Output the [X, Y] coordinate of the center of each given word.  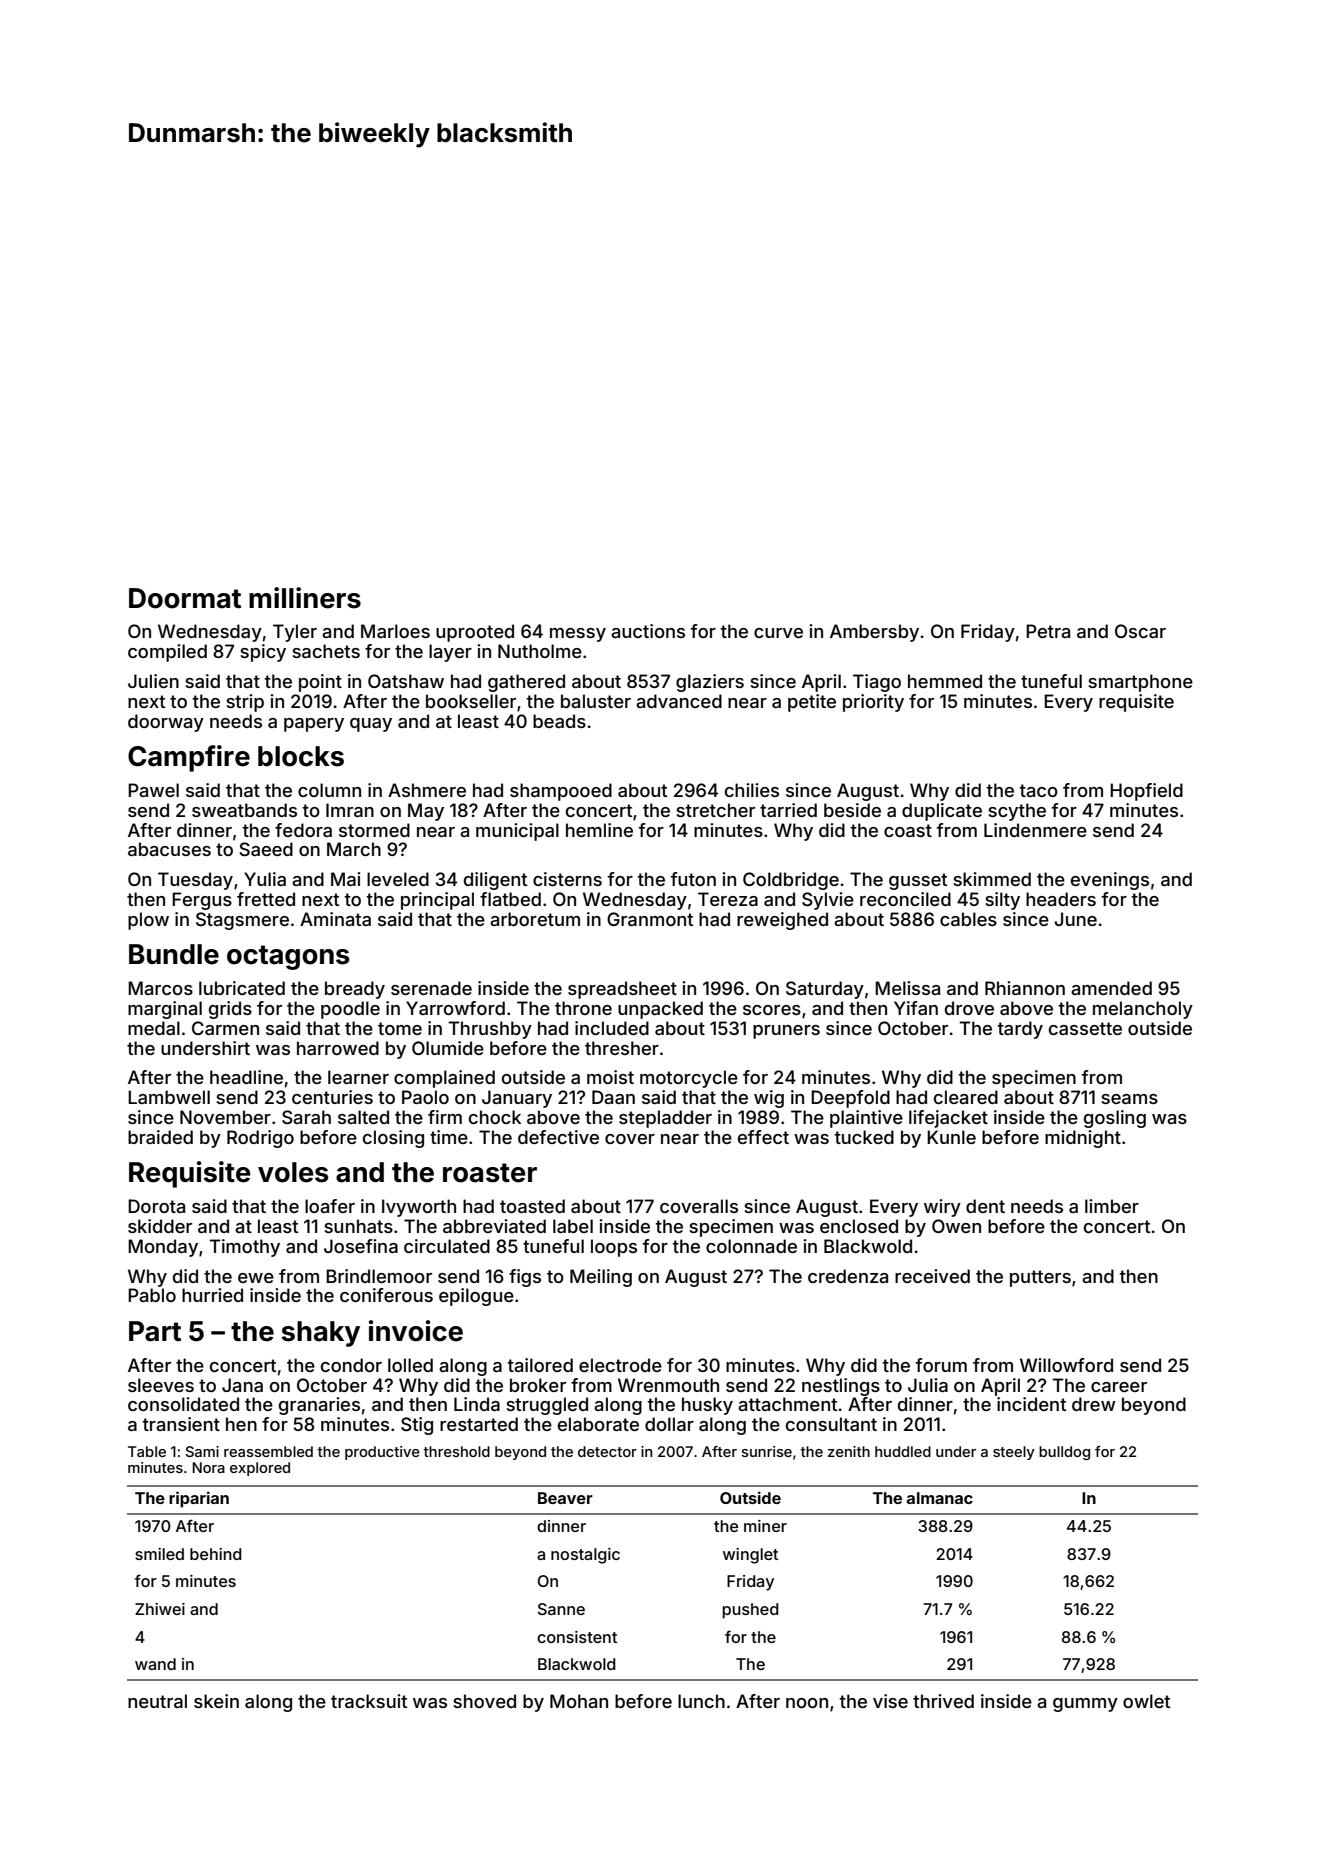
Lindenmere [1035, 830]
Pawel [153, 790]
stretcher [715, 810]
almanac [940, 1498]
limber [1112, 1206]
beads [559, 721]
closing [393, 1139]
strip [245, 703]
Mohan [579, 1701]
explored [260, 1469]
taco [1038, 790]
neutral [157, 1701]
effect [763, 1137]
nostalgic [585, 1556]
